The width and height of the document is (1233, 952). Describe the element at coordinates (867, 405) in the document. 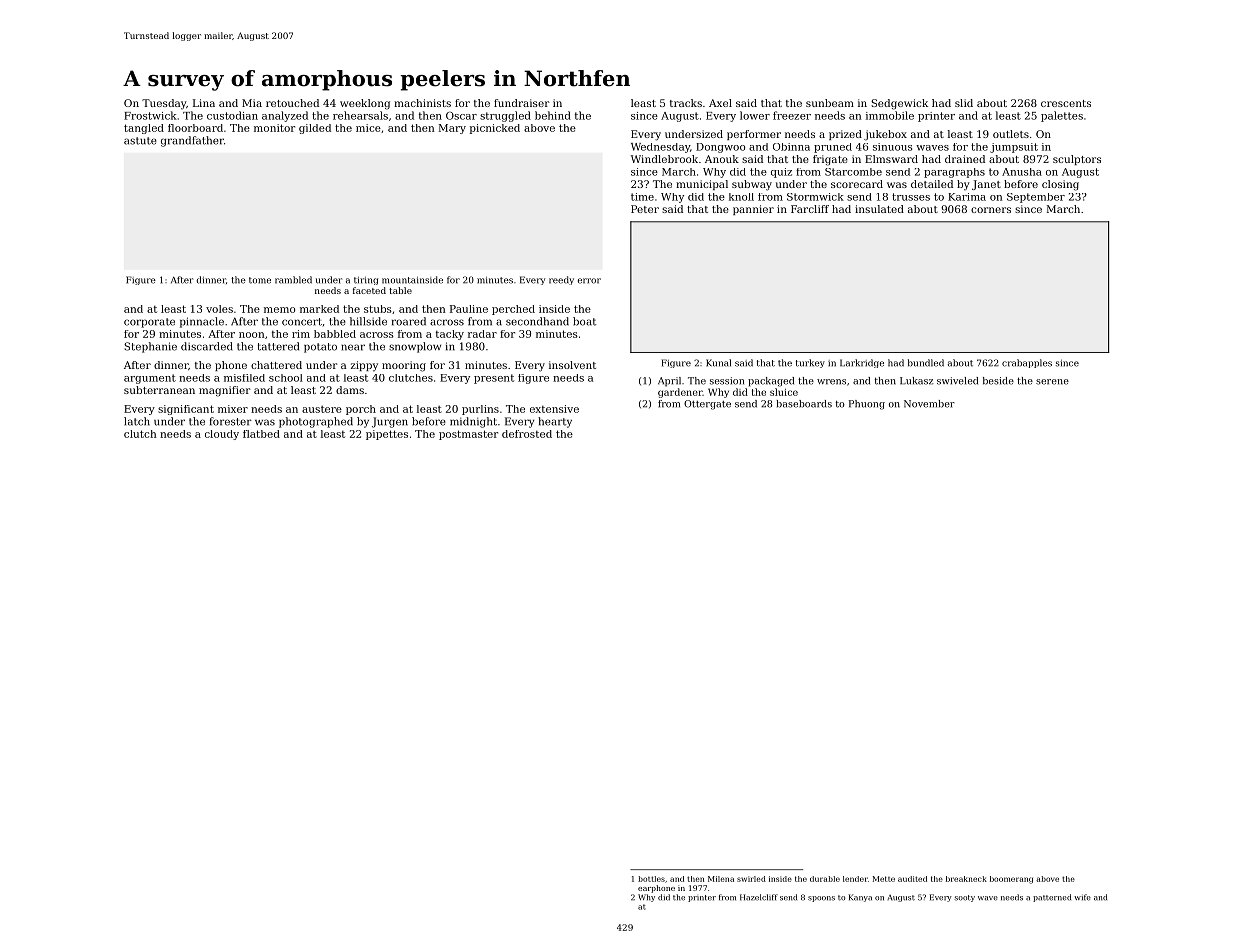

I see `Phuong` at that location.
